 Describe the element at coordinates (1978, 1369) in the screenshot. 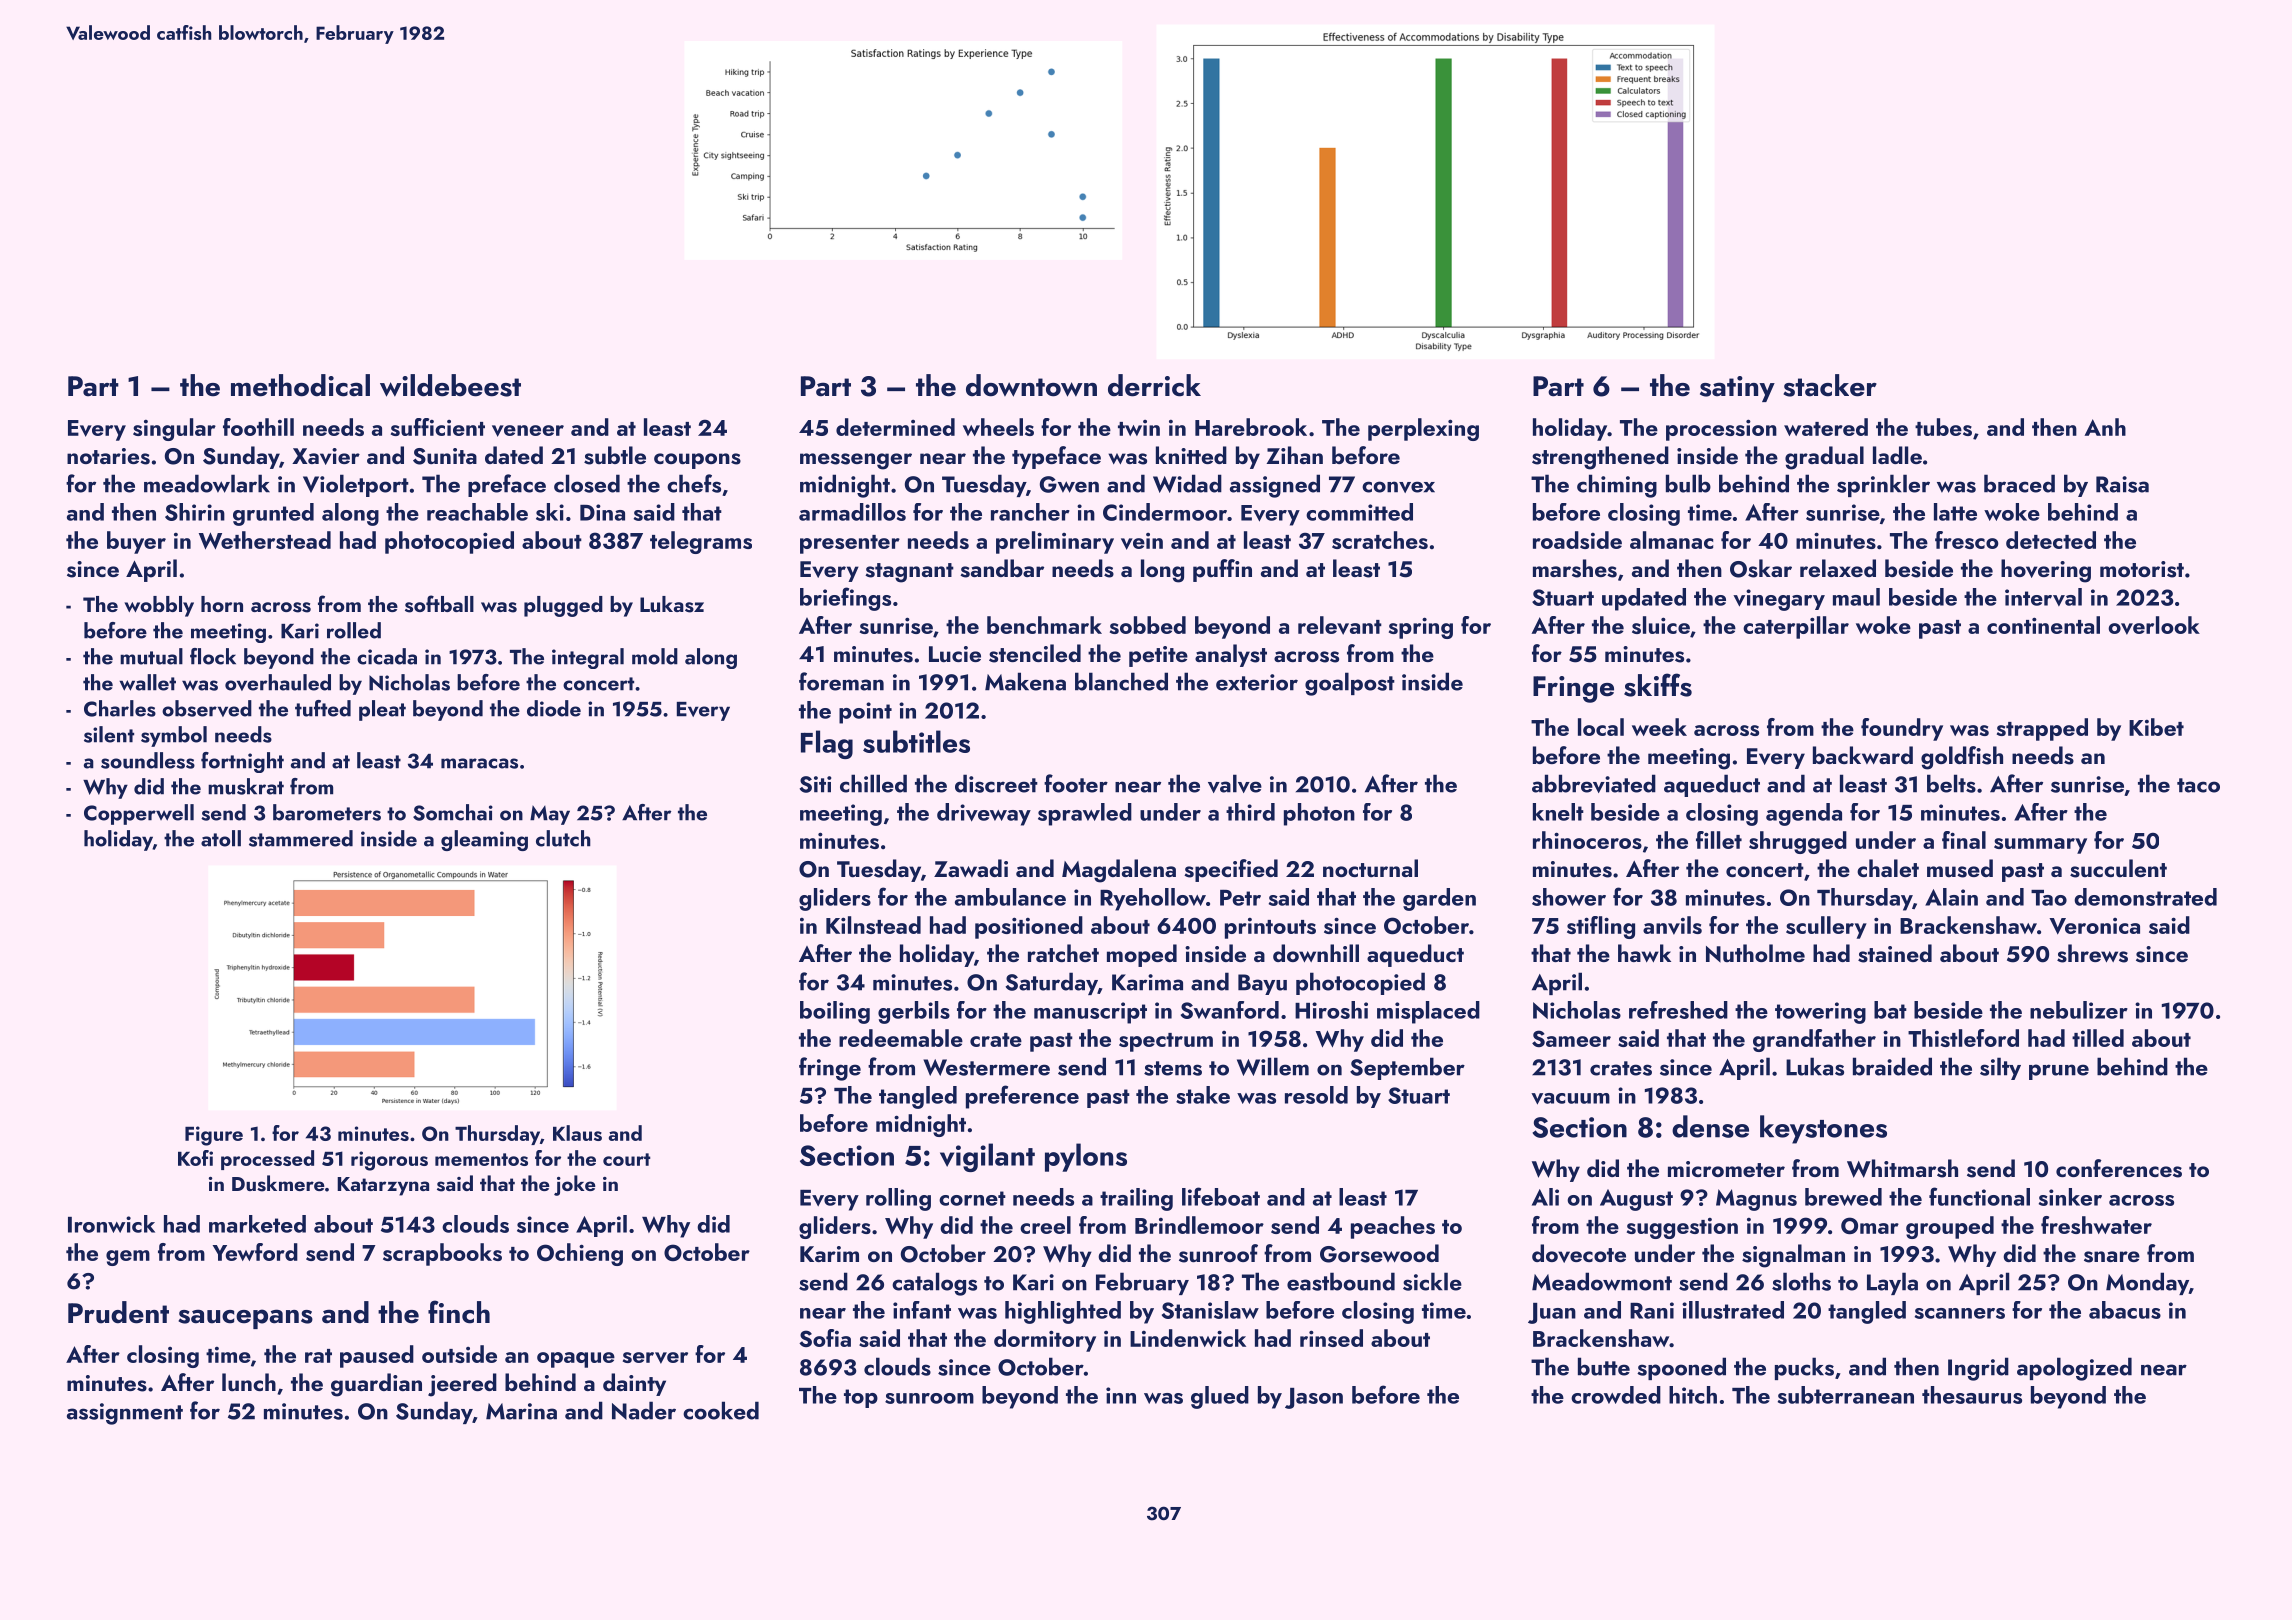

I see `Ingrid` at that location.
